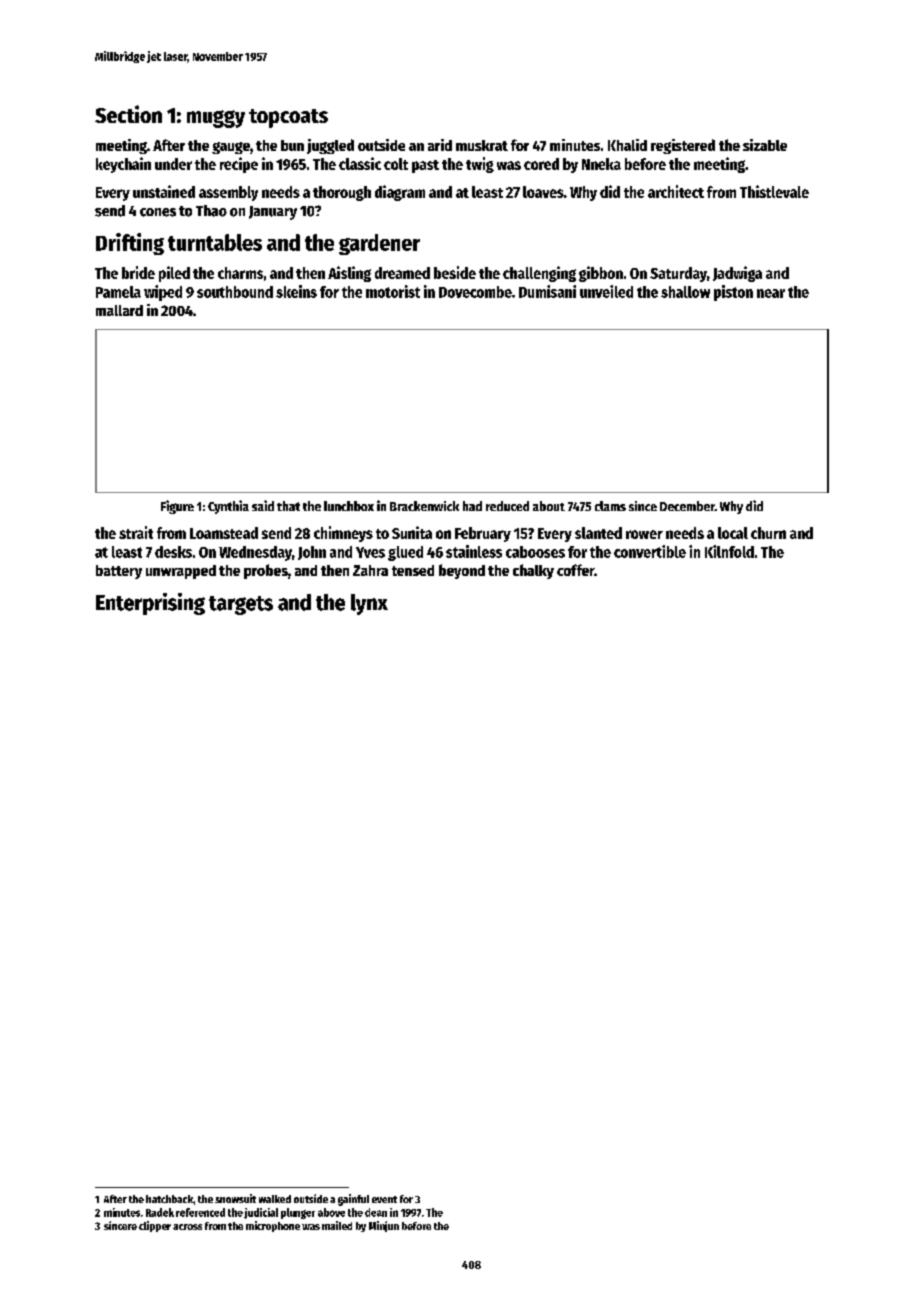  What do you see at coordinates (676, 191) in the document?
I see `architect` at bounding box center [676, 191].
